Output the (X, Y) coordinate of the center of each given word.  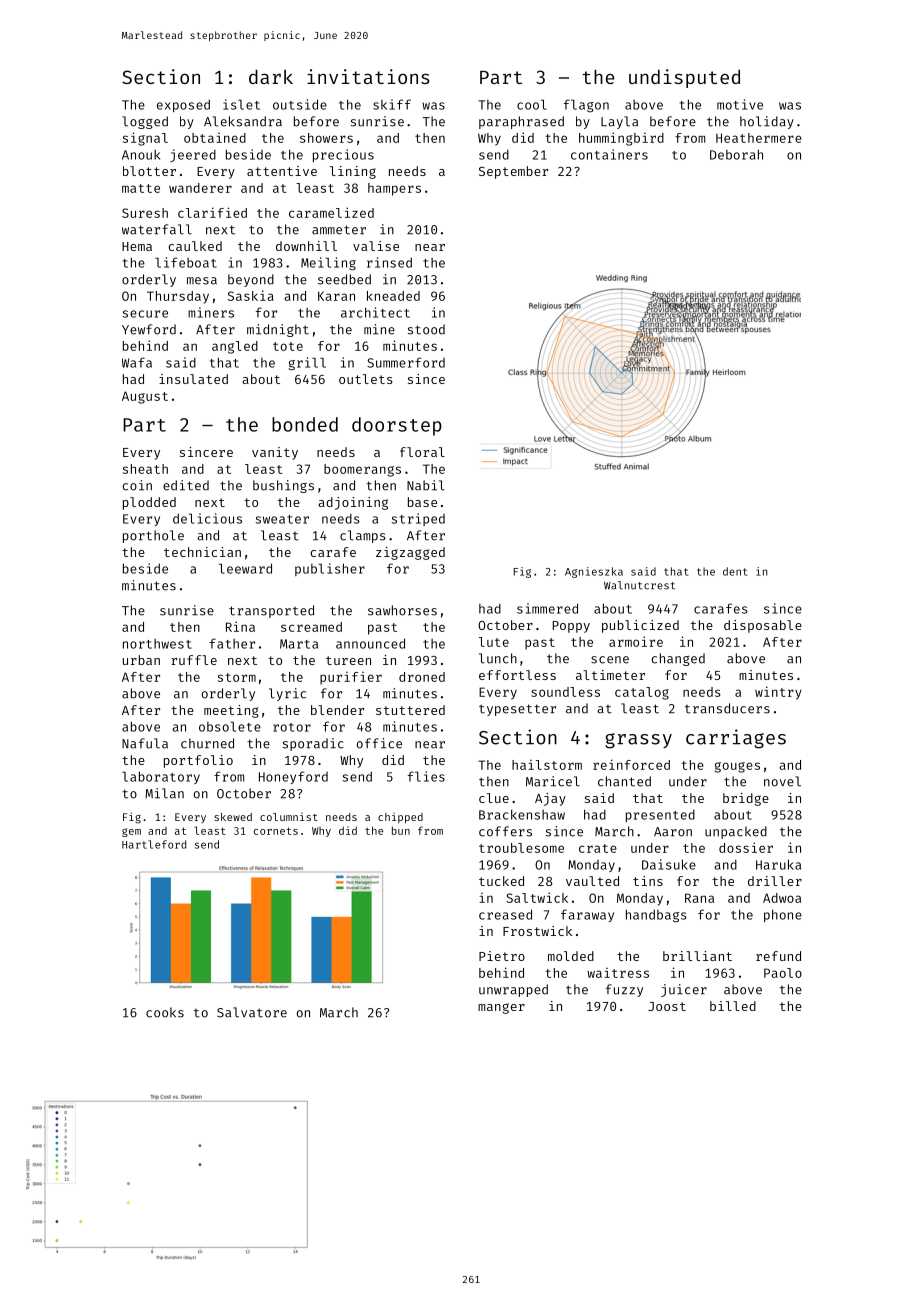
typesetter (517, 710)
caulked (195, 246)
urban (141, 660)
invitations (368, 76)
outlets (366, 379)
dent (735, 571)
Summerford (406, 362)
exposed (183, 105)
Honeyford (293, 777)
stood (426, 329)
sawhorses (402, 610)
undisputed (684, 78)
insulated (193, 379)
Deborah (736, 154)
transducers (727, 708)
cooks (165, 1012)
